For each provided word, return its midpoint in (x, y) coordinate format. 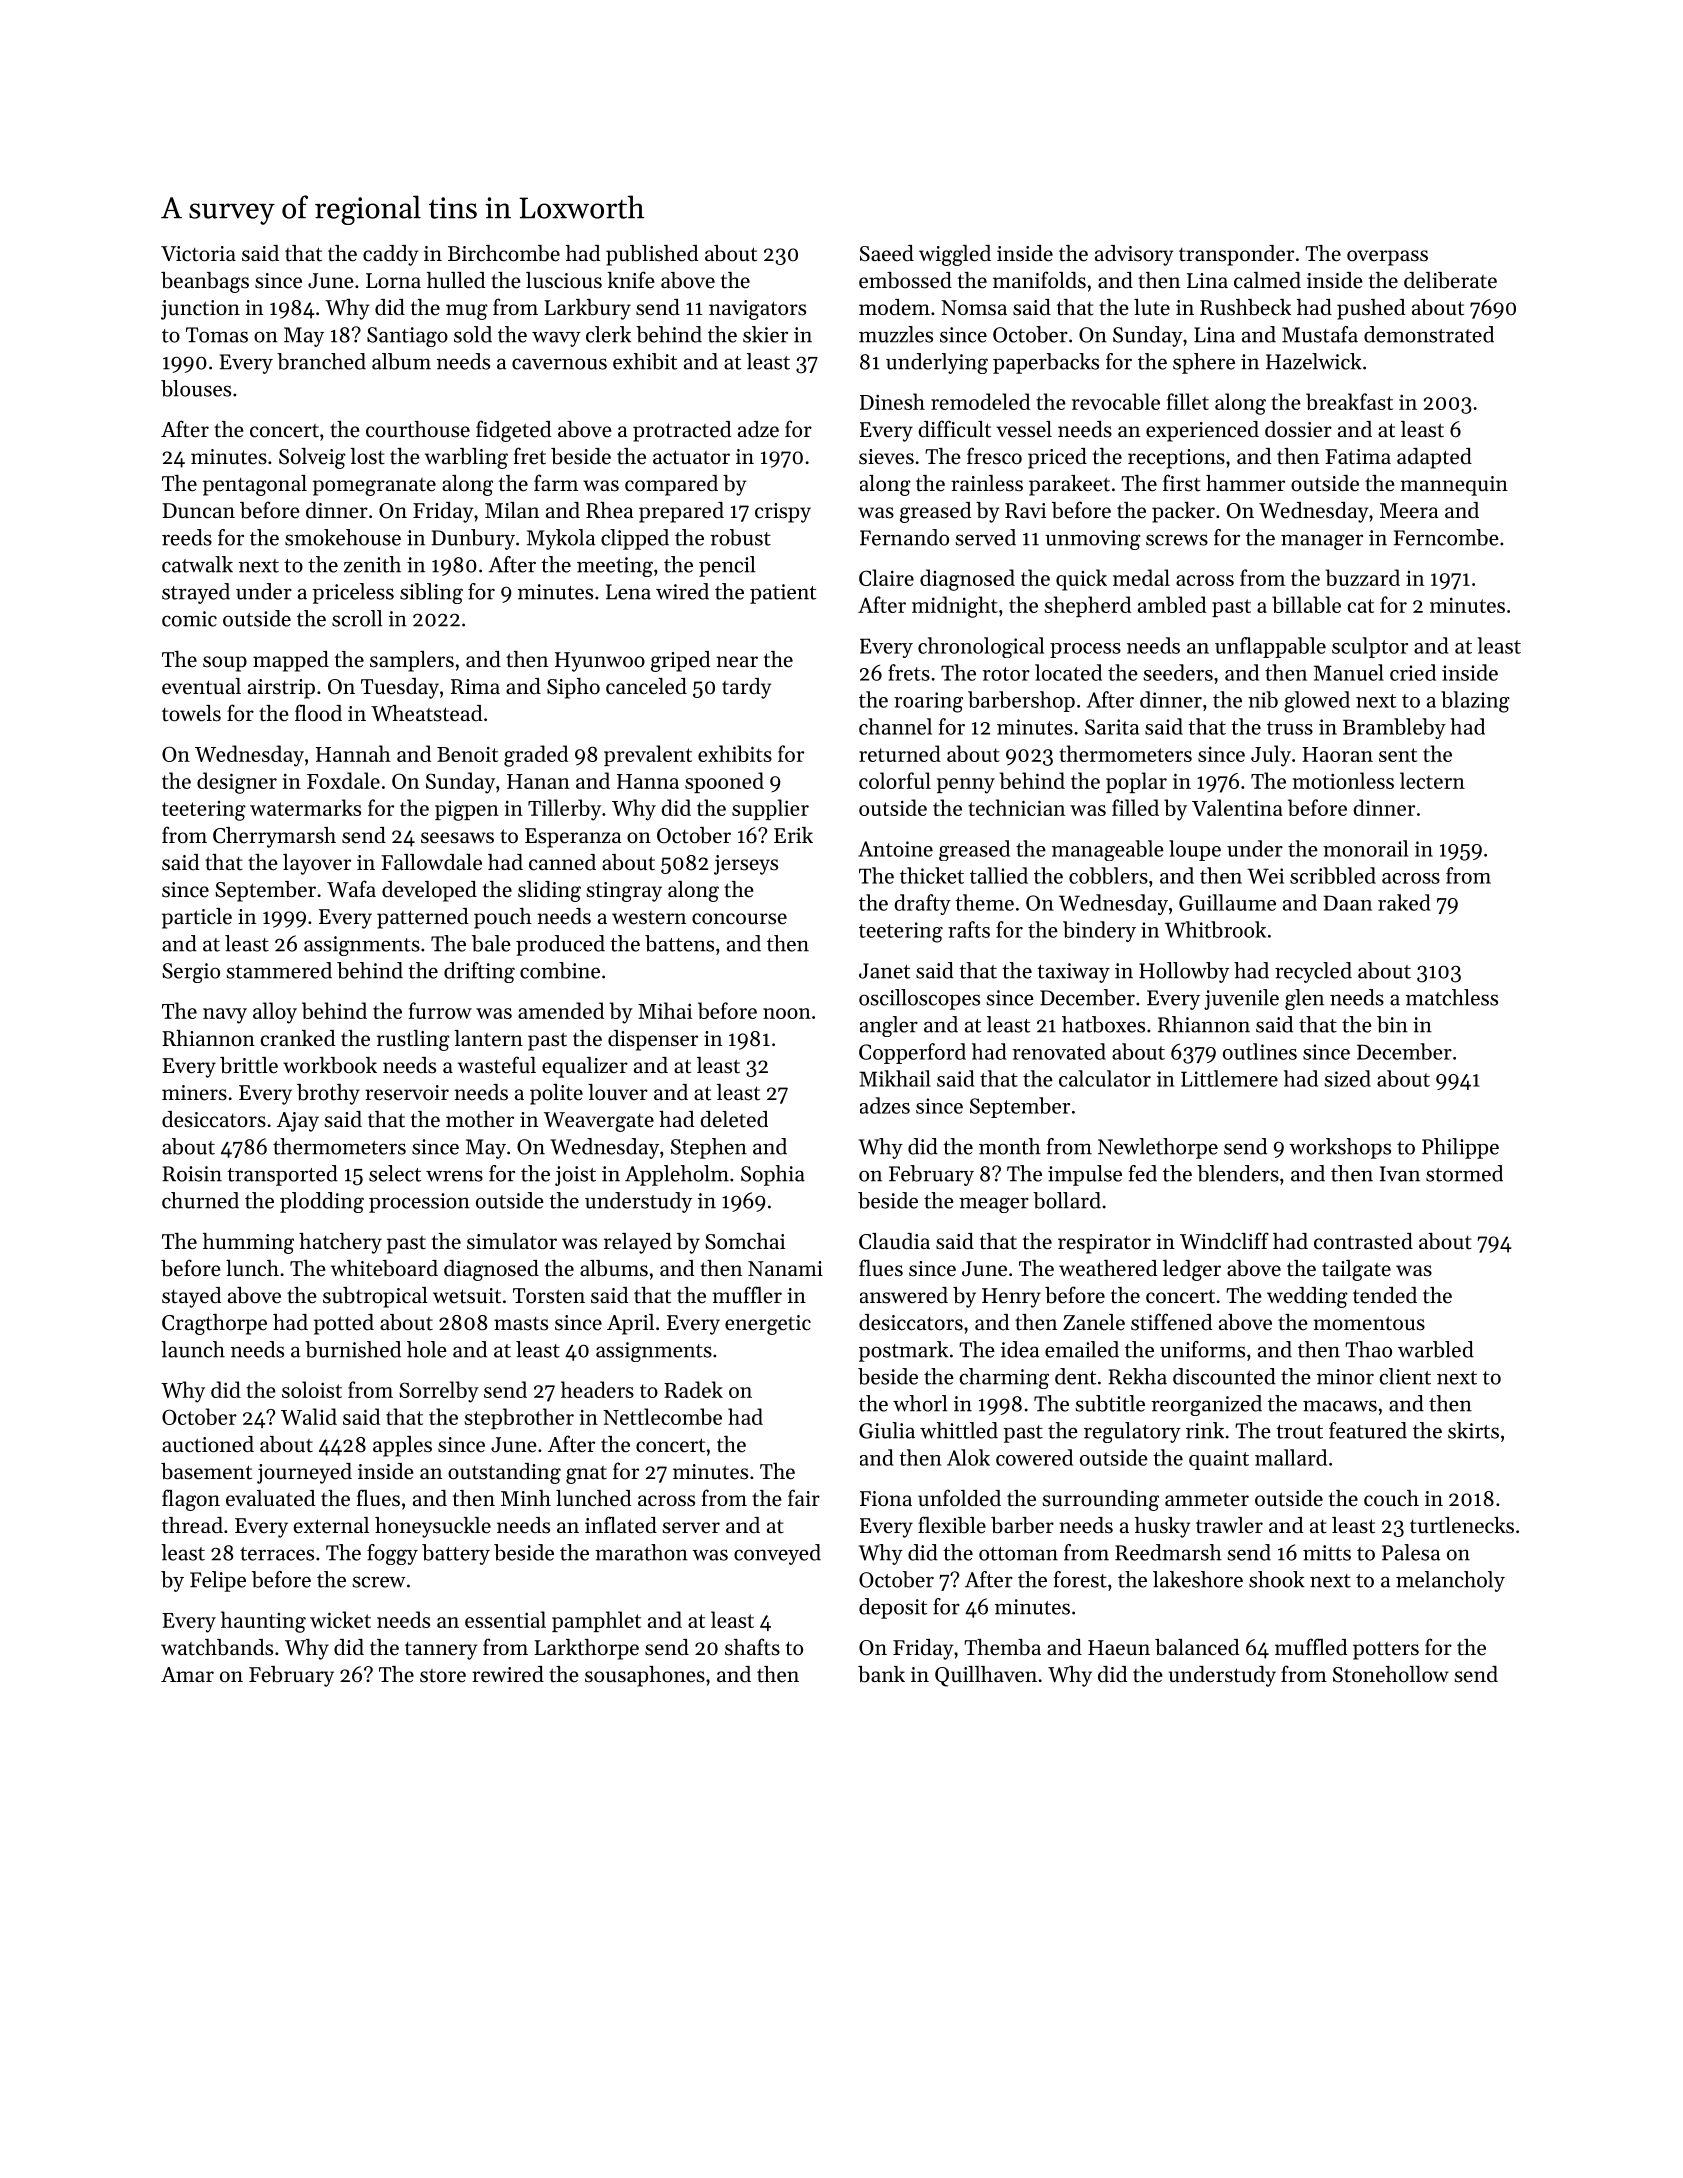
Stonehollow (1391, 1674)
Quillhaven (986, 1676)
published (652, 255)
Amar (187, 1674)
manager (1322, 542)
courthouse (418, 429)
